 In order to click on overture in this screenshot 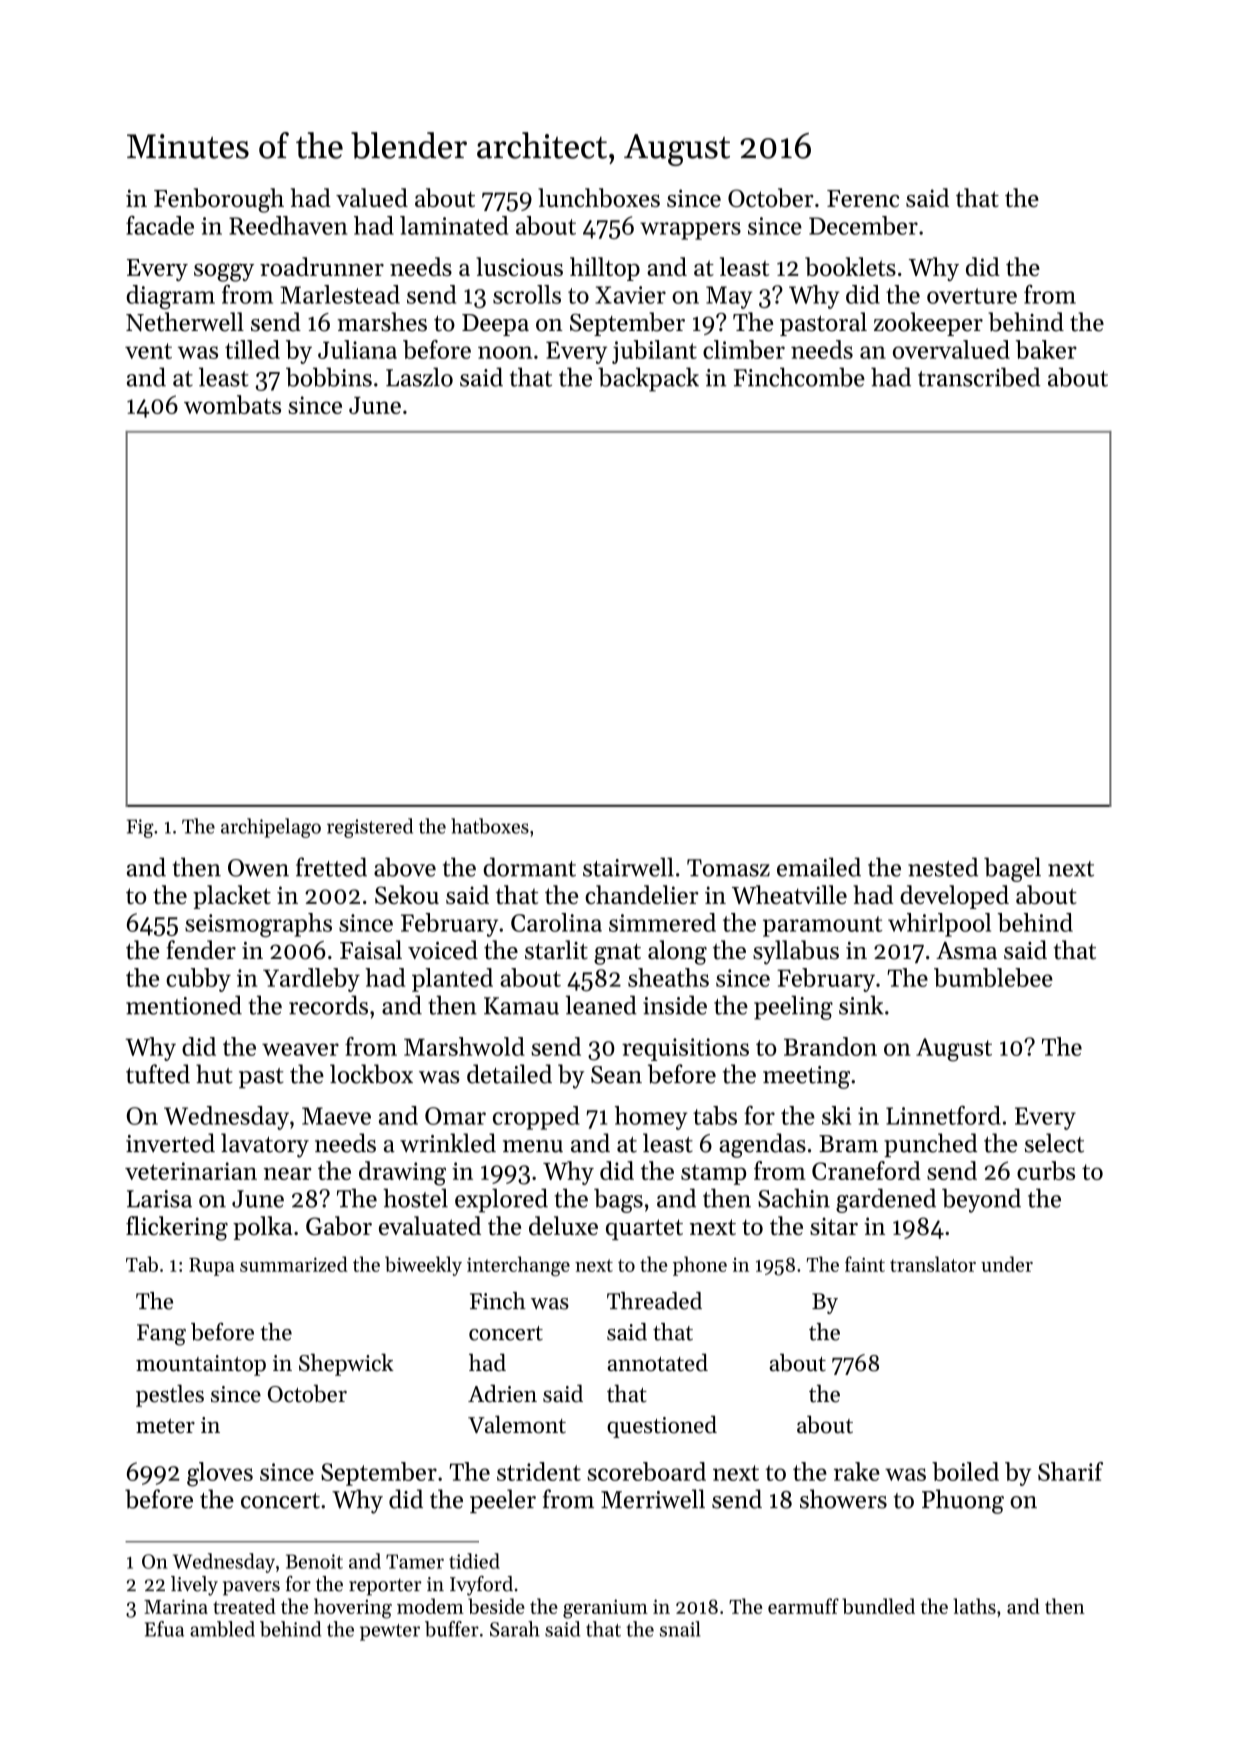, I will do `click(972, 296)`.
